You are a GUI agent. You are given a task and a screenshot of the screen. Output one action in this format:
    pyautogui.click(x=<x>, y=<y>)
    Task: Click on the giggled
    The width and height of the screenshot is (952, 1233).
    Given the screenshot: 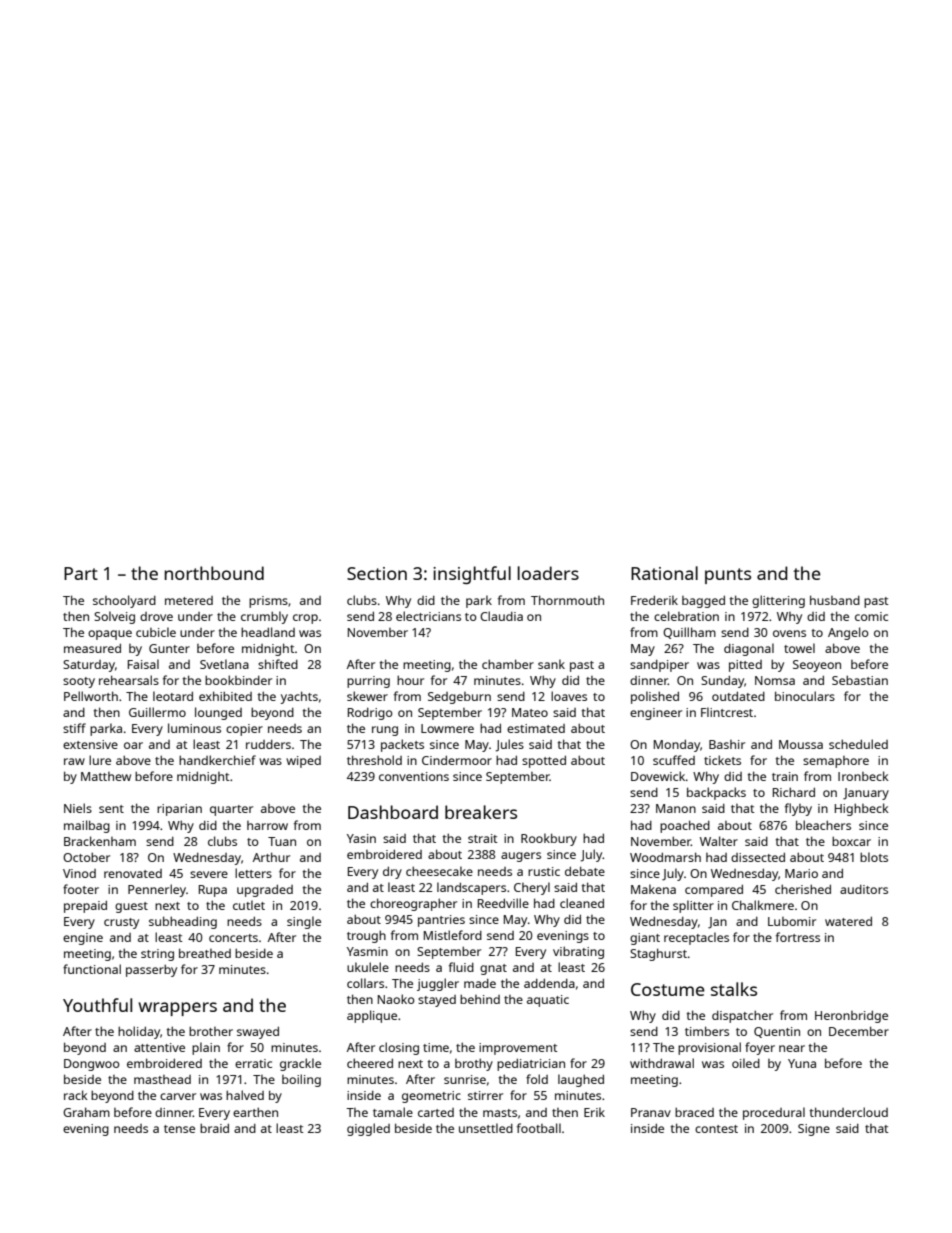 What is the action you would take?
    pyautogui.click(x=368, y=1129)
